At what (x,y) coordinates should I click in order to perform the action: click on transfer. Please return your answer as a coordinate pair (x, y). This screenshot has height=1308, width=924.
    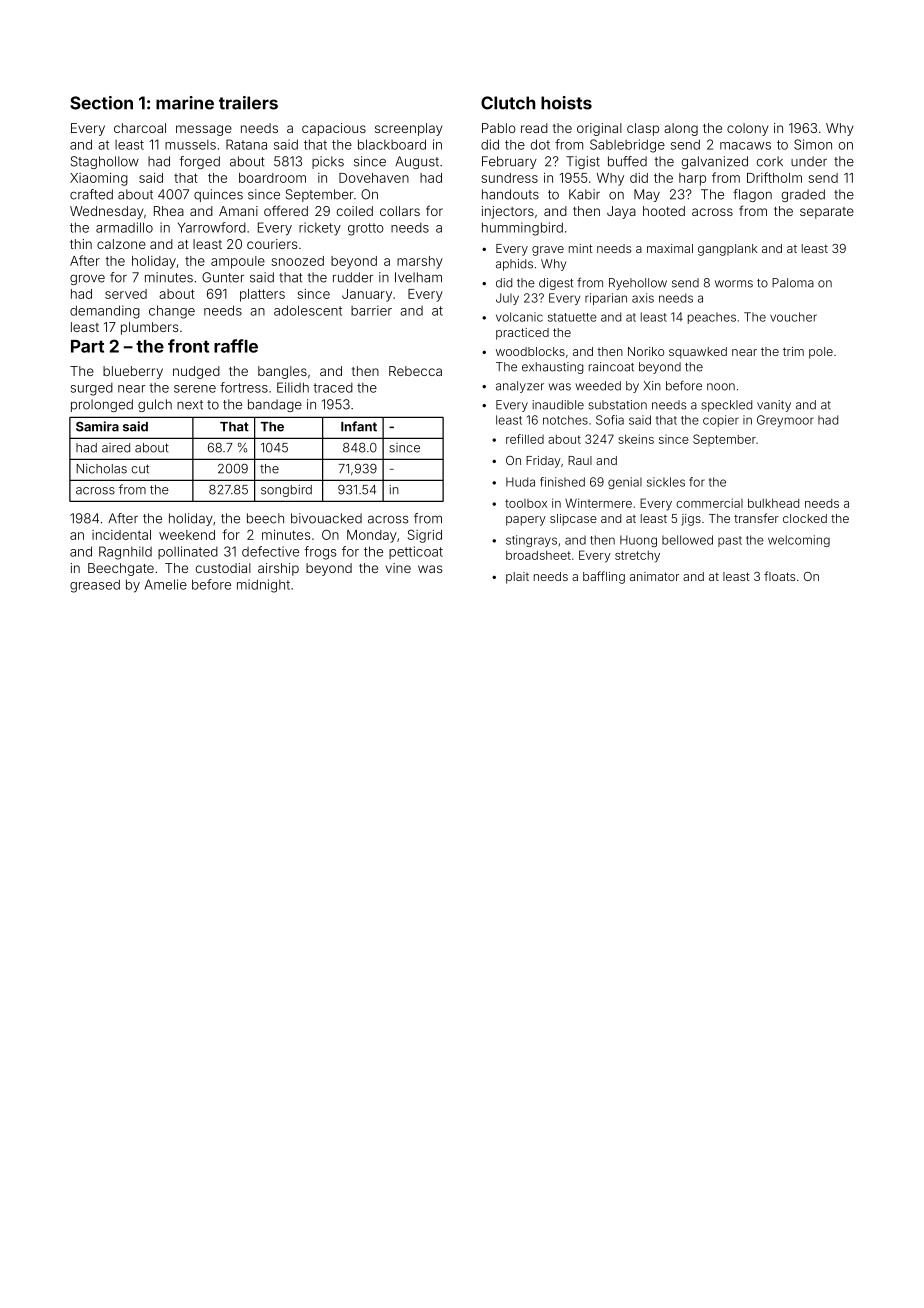
    Looking at the image, I should click on (756, 518).
